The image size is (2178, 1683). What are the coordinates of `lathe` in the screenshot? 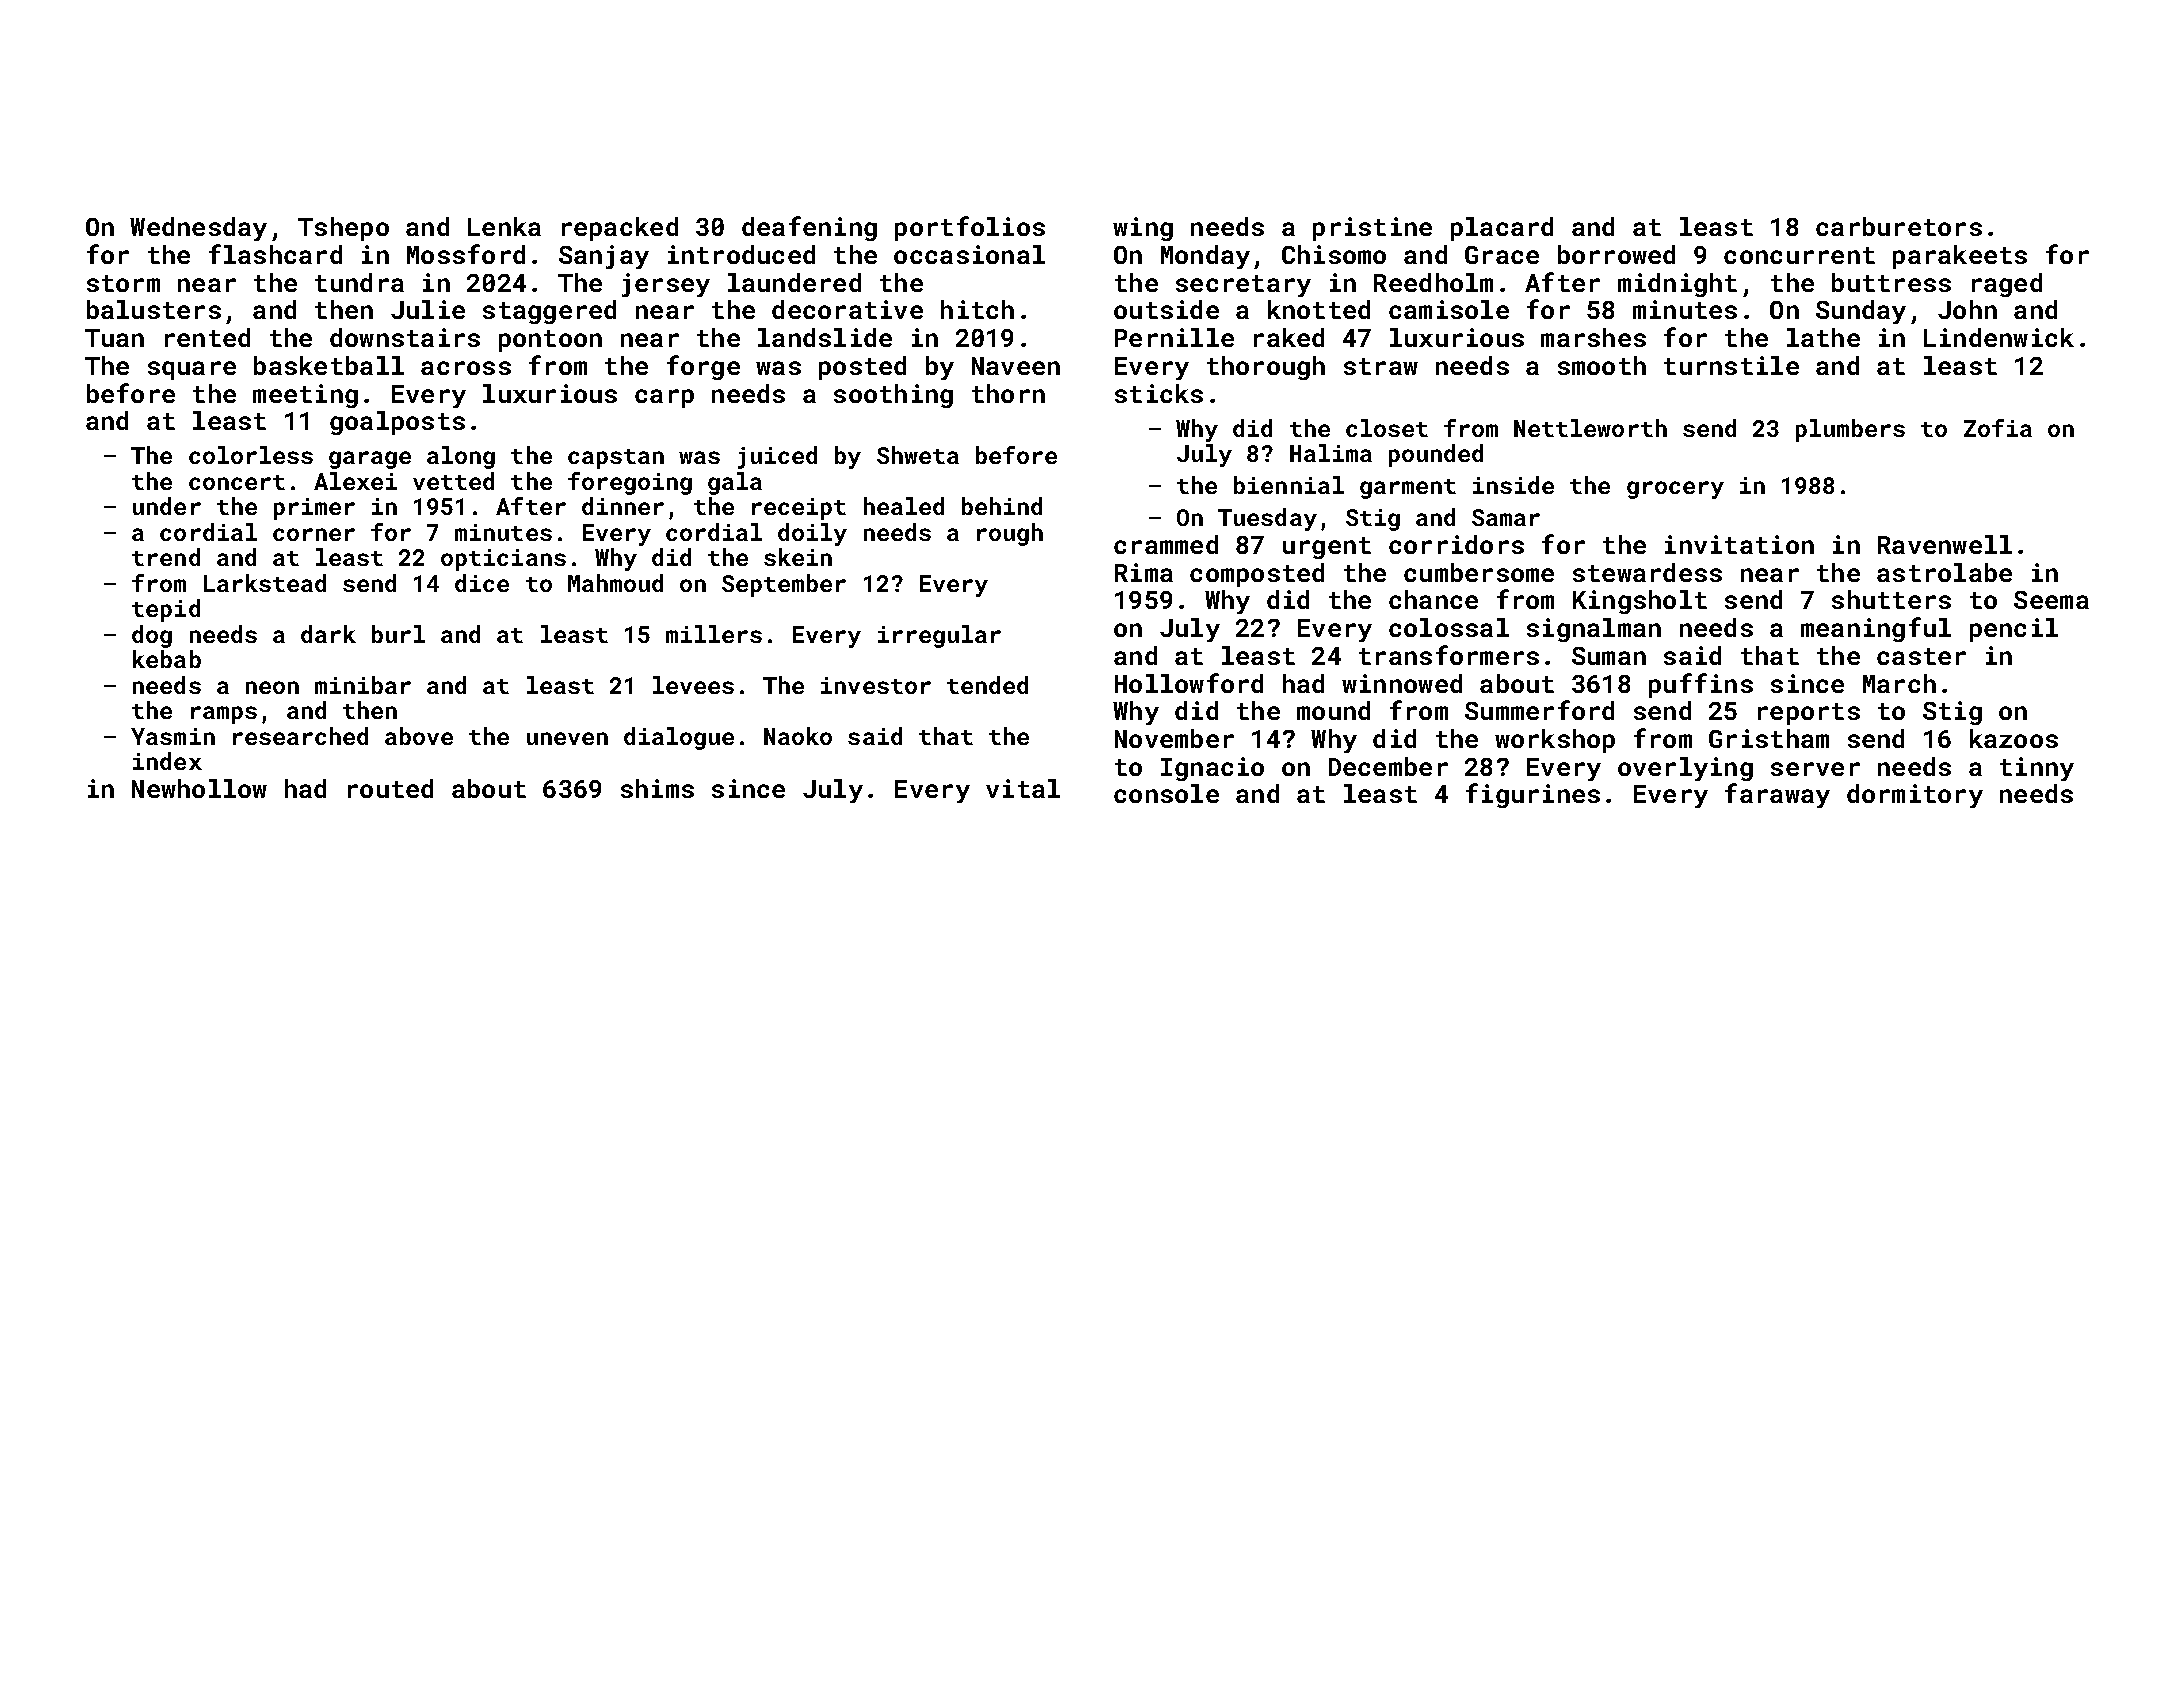 It's located at (1823, 337).
